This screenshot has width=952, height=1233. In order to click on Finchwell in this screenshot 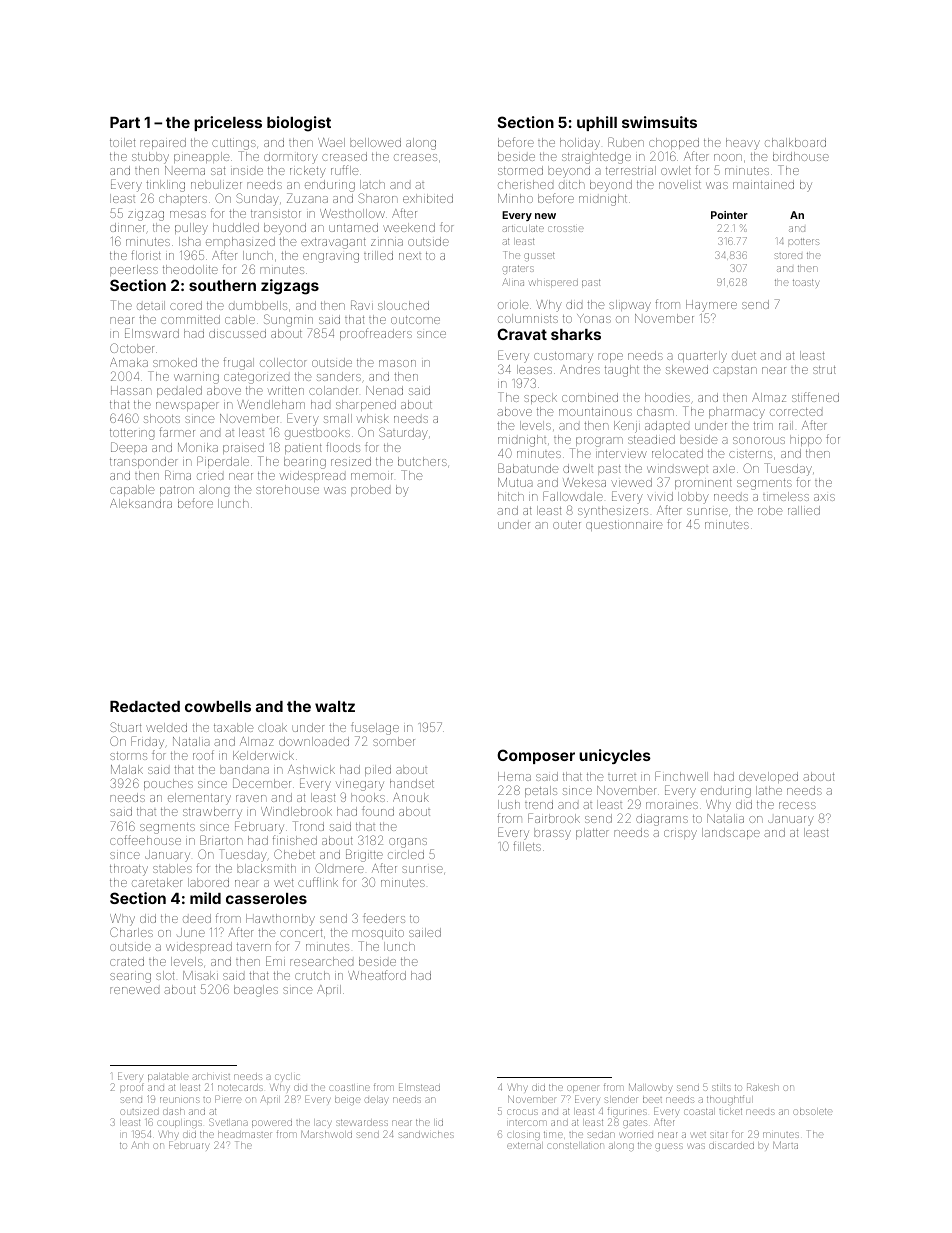, I will do `click(681, 776)`.
